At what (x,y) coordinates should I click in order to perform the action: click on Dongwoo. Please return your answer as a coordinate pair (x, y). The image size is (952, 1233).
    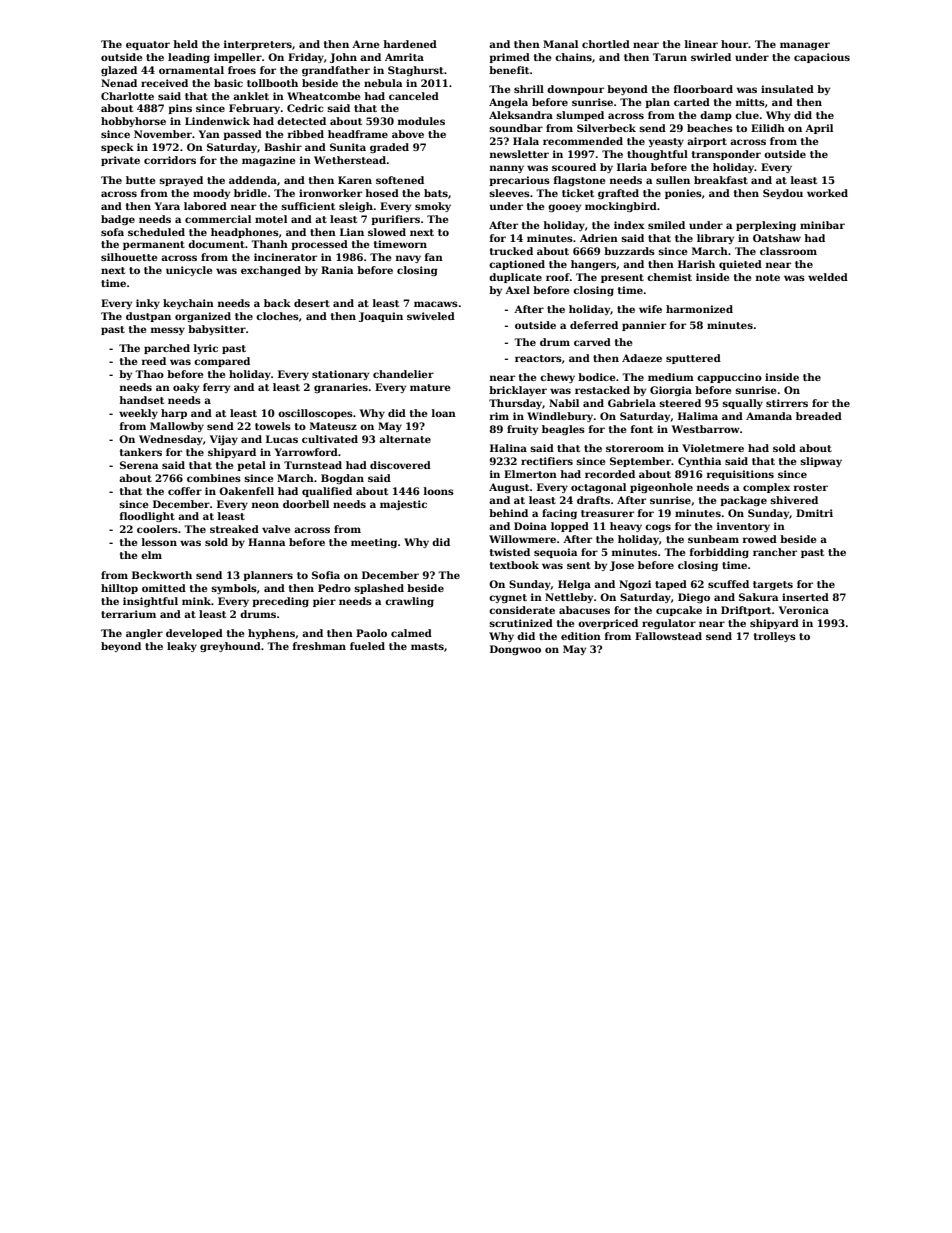
    Looking at the image, I should click on (515, 650).
